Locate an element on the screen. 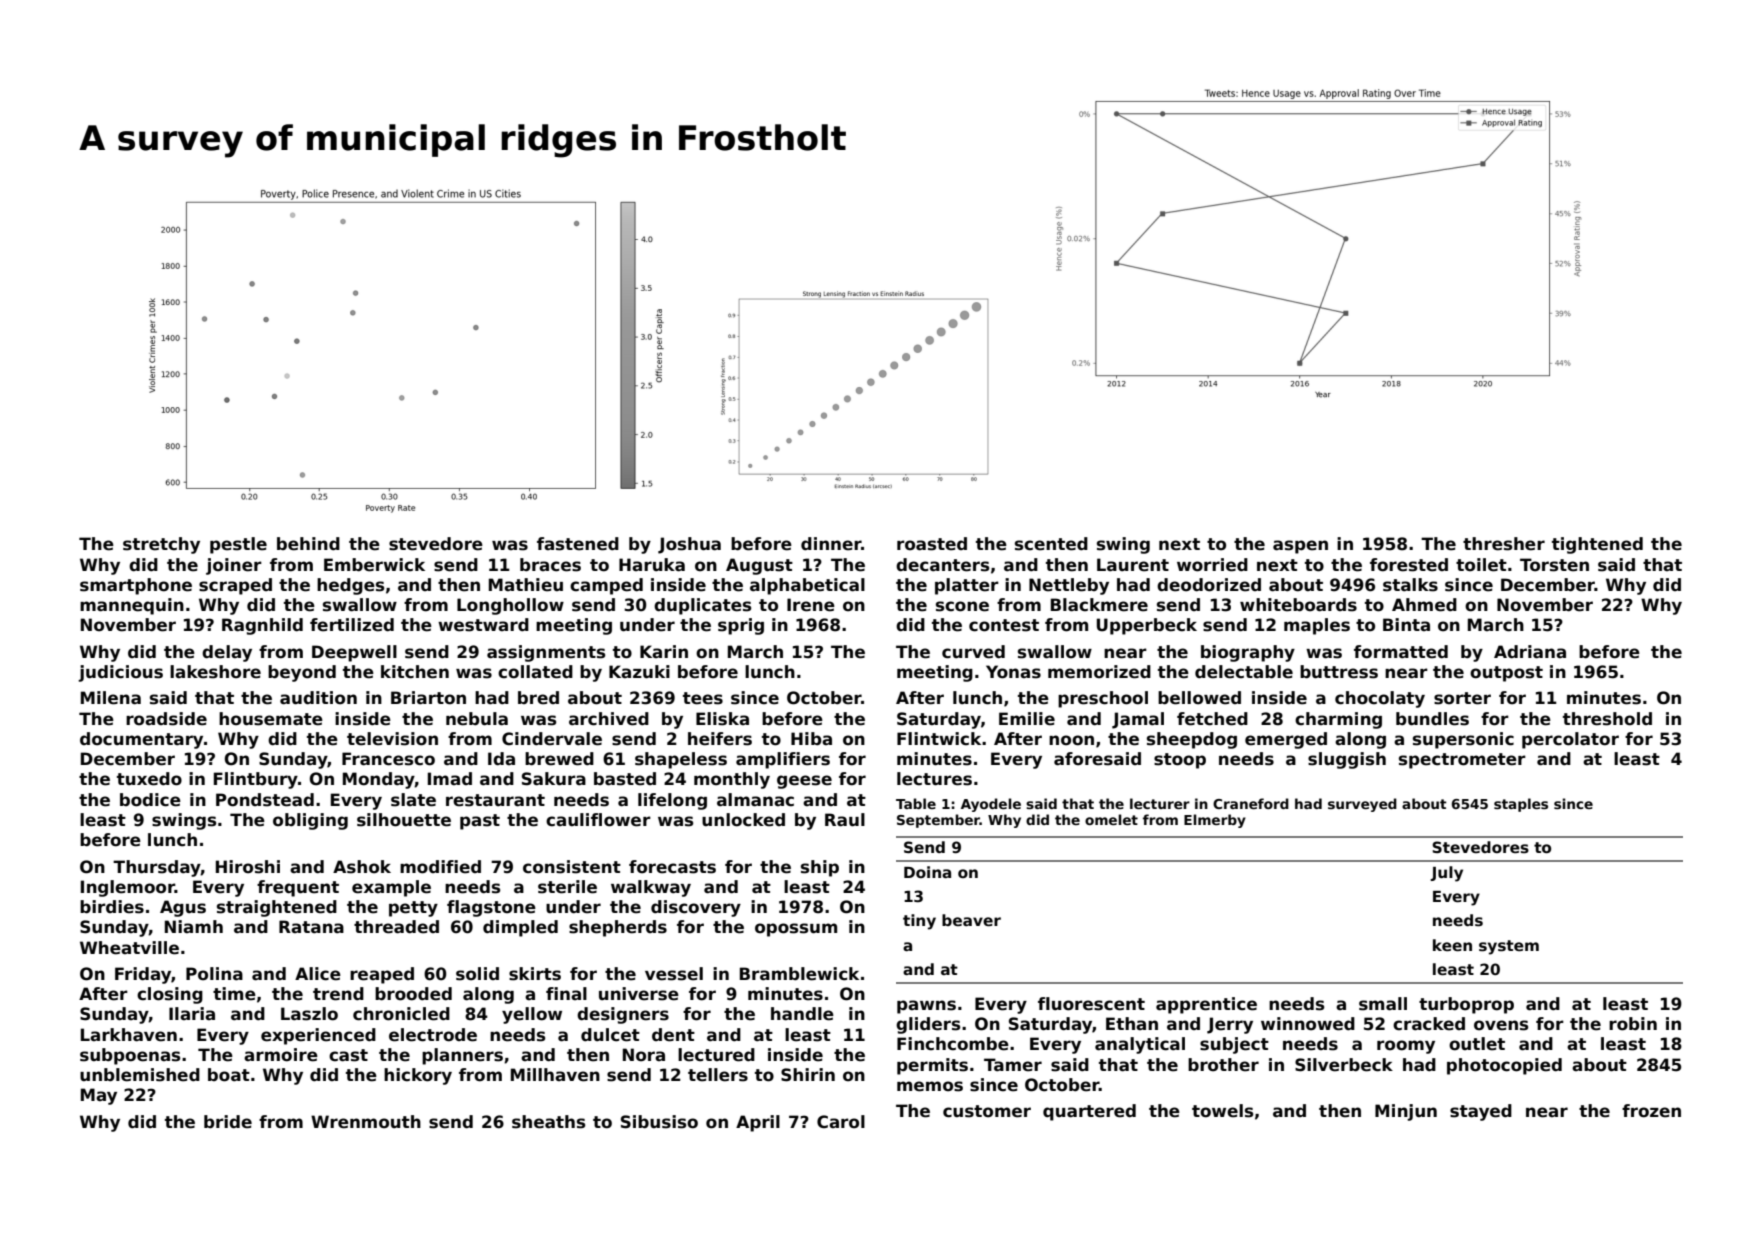 The height and width of the screenshot is (1246, 1762). stalks is located at coordinates (1410, 585).
